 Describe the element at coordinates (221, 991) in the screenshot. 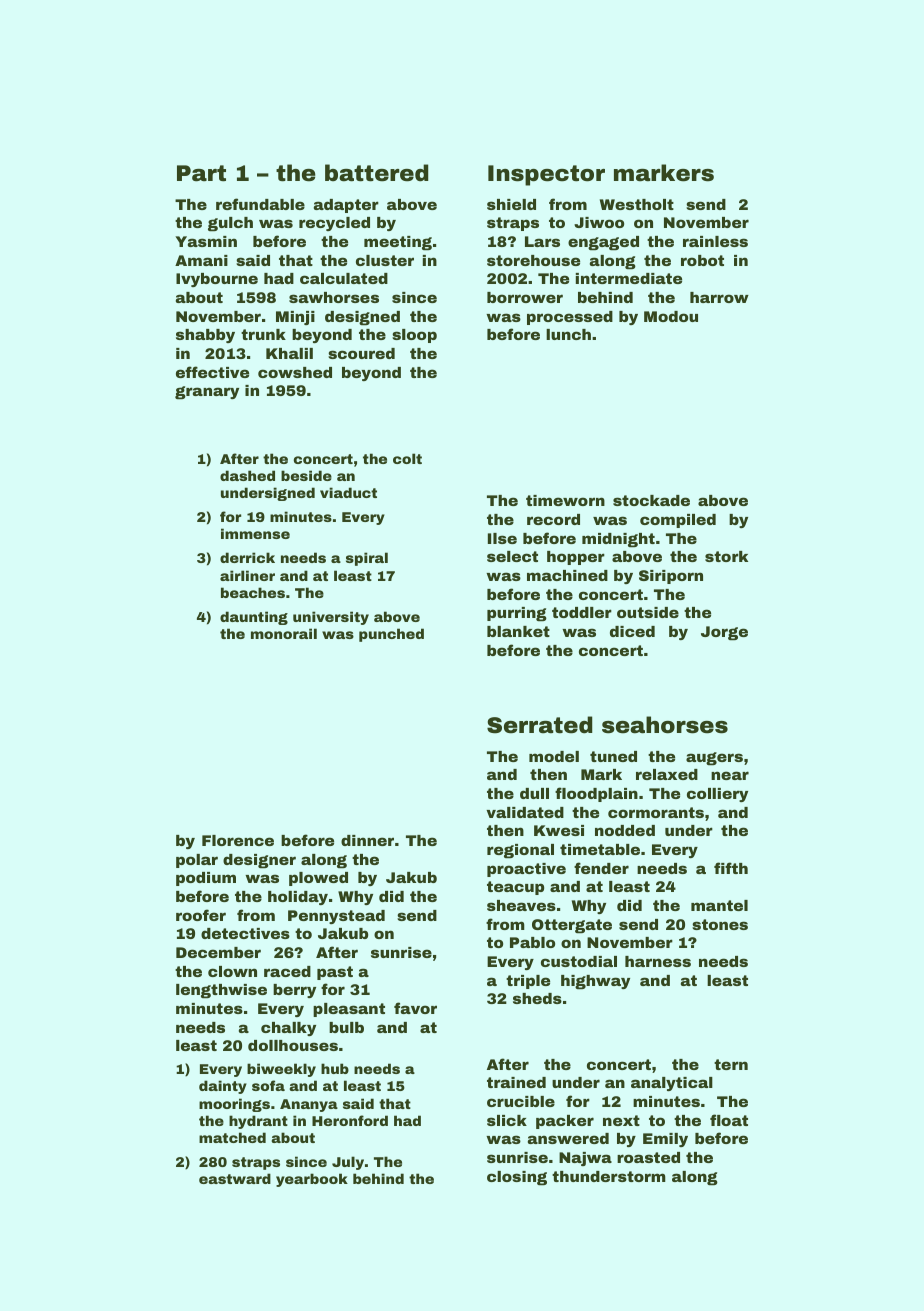

I see `lengthwise` at that location.
